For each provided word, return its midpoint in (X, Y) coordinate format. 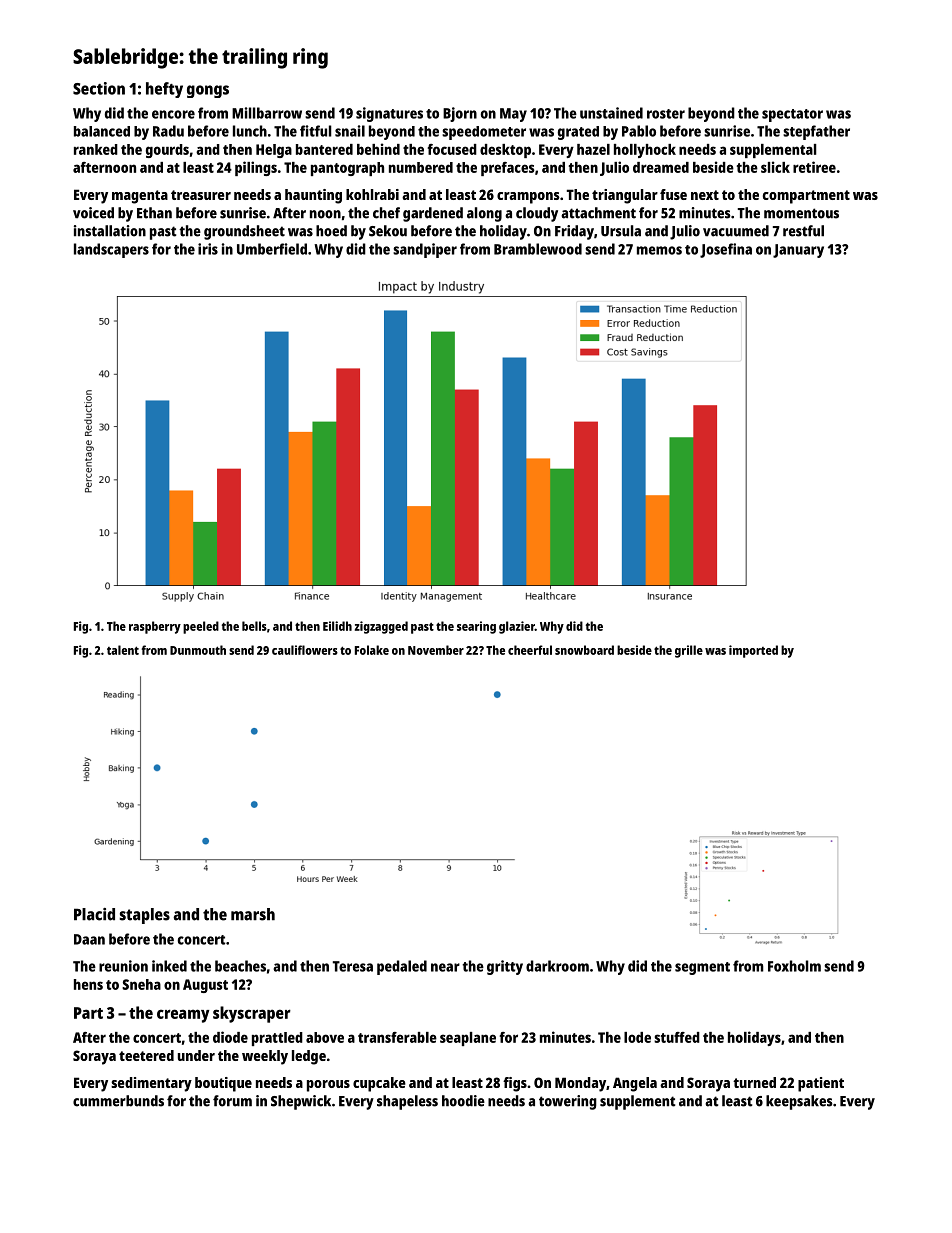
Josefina (726, 250)
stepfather (816, 132)
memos (659, 250)
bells (254, 626)
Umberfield (272, 249)
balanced (102, 131)
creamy (183, 1016)
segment (702, 968)
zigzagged (381, 627)
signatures (389, 114)
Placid (94, 914)
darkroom (557, 966)
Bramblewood (538, 249)
